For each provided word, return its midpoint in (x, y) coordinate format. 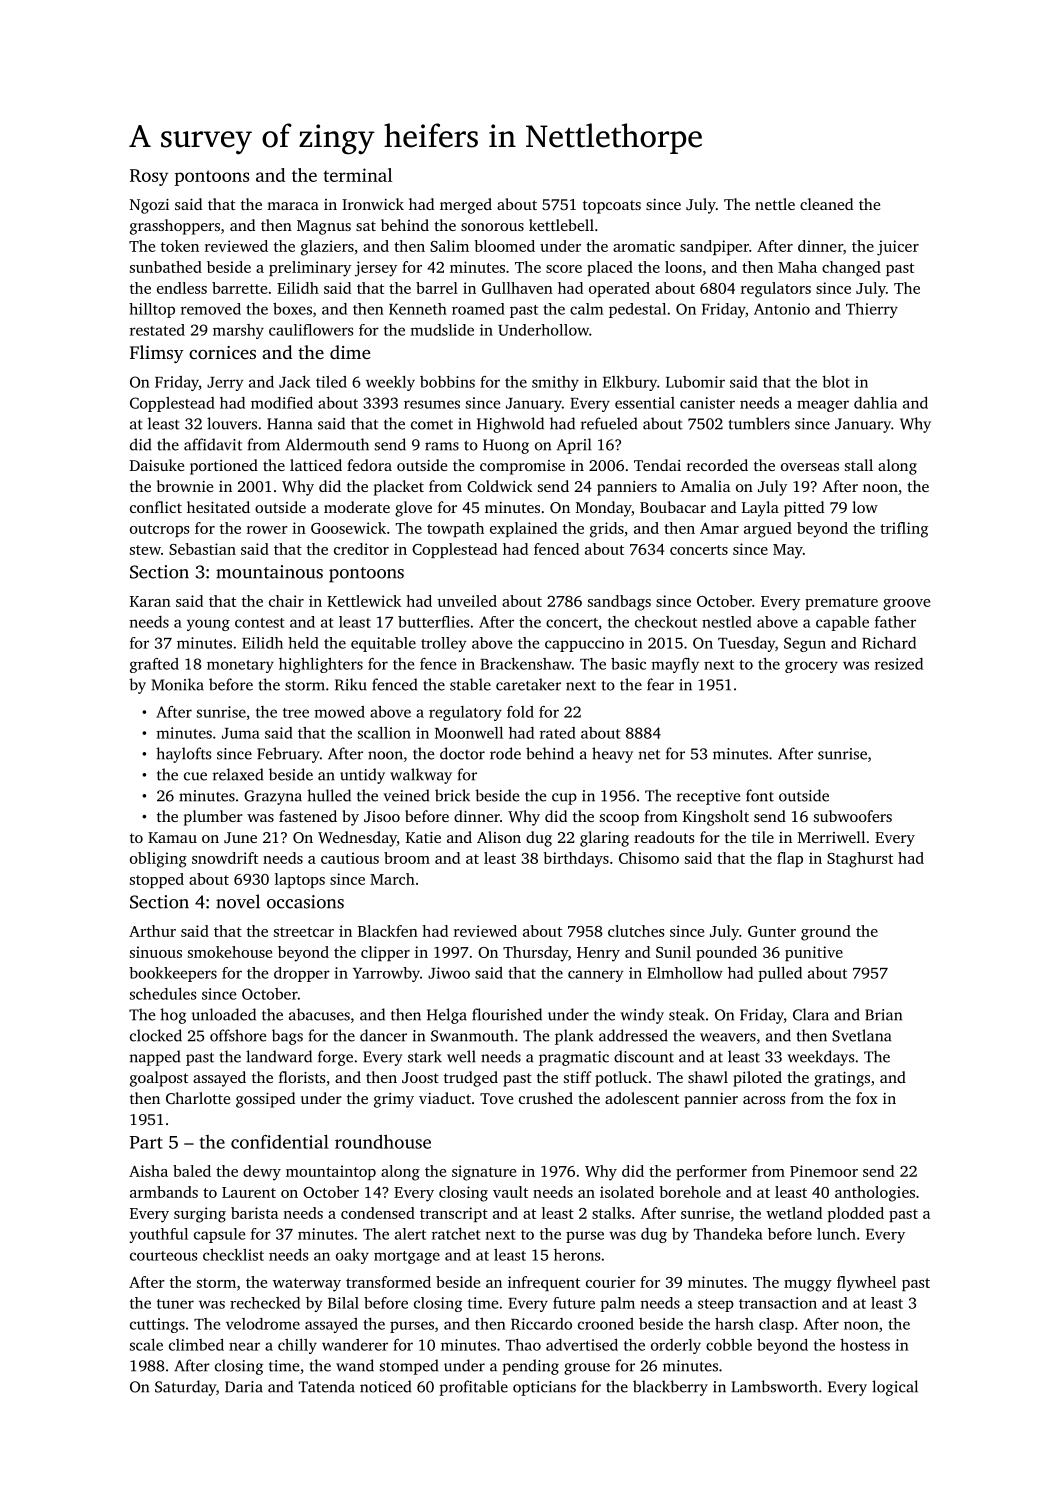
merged (466, 206)
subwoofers (853, 816)
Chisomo (649, 858)
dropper (302, 974)
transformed (388, 1282)
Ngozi (149, 206)
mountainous (269, 572)
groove (907, 605)
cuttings (157, 1325)
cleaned (826, 204)
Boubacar (673, 507)
